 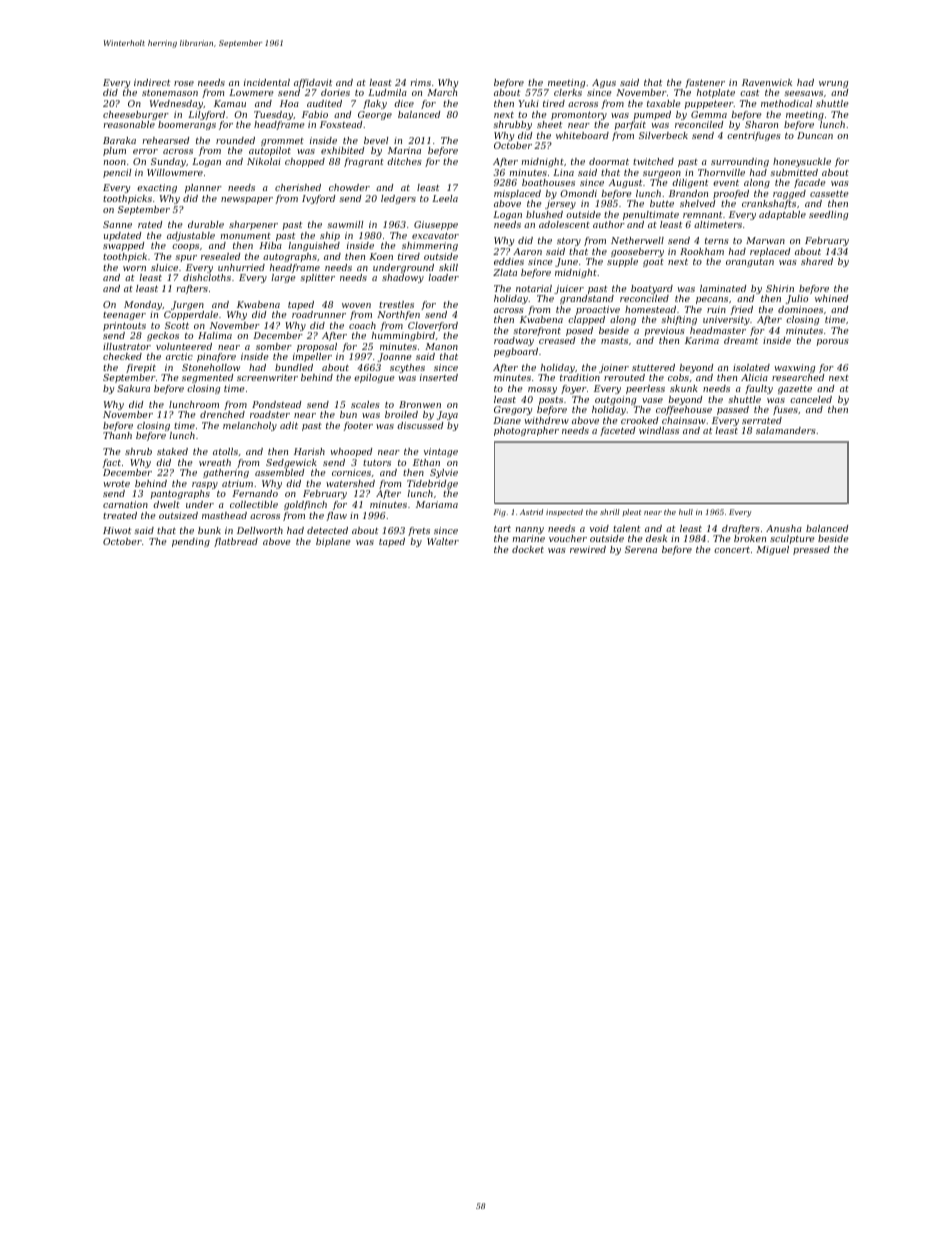 What do you see at coordinates (662, 203) in the screenshot?
I see `butte` at bounding box center [662, 203].
